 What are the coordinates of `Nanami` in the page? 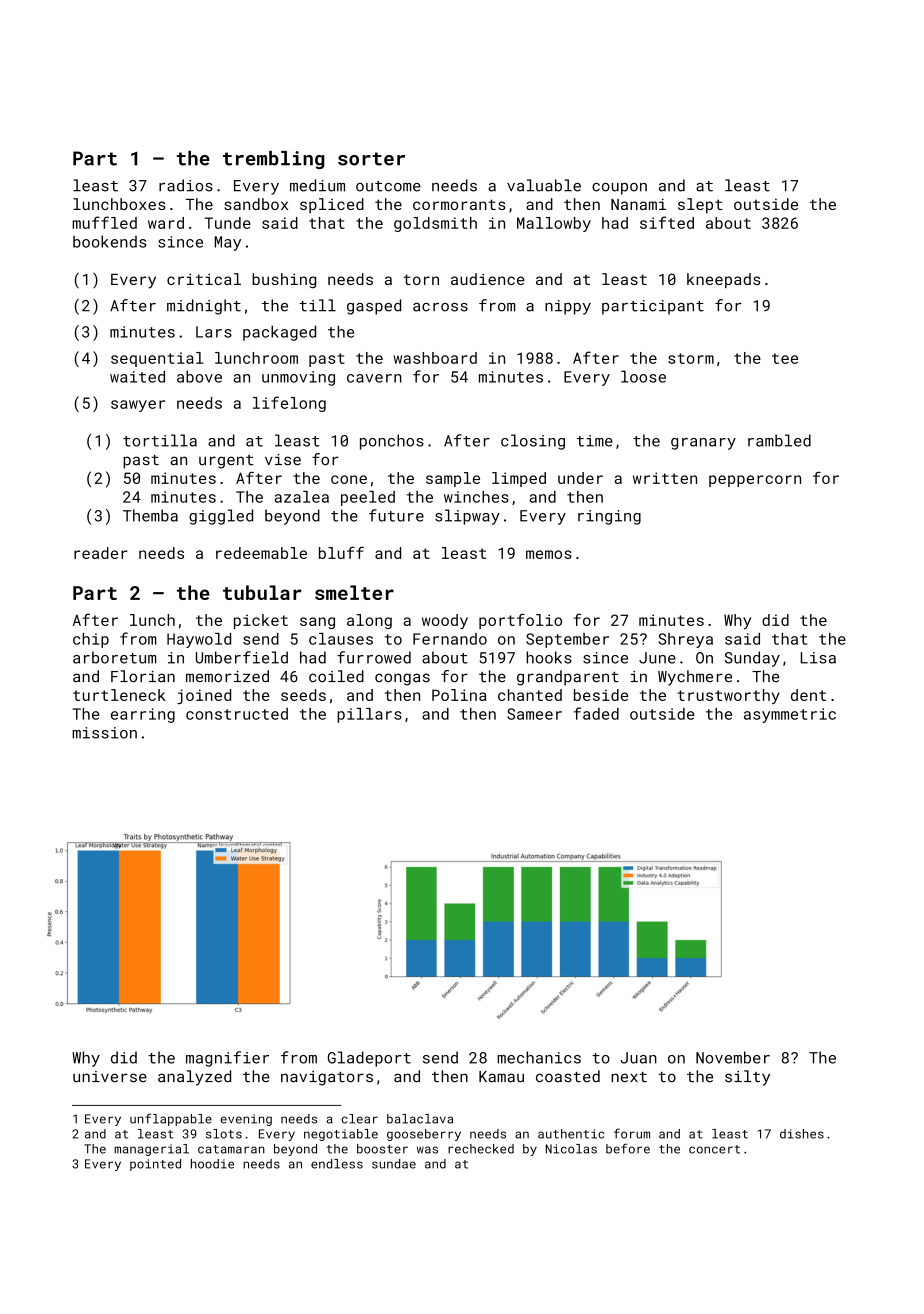 It's located at (638, 204).
